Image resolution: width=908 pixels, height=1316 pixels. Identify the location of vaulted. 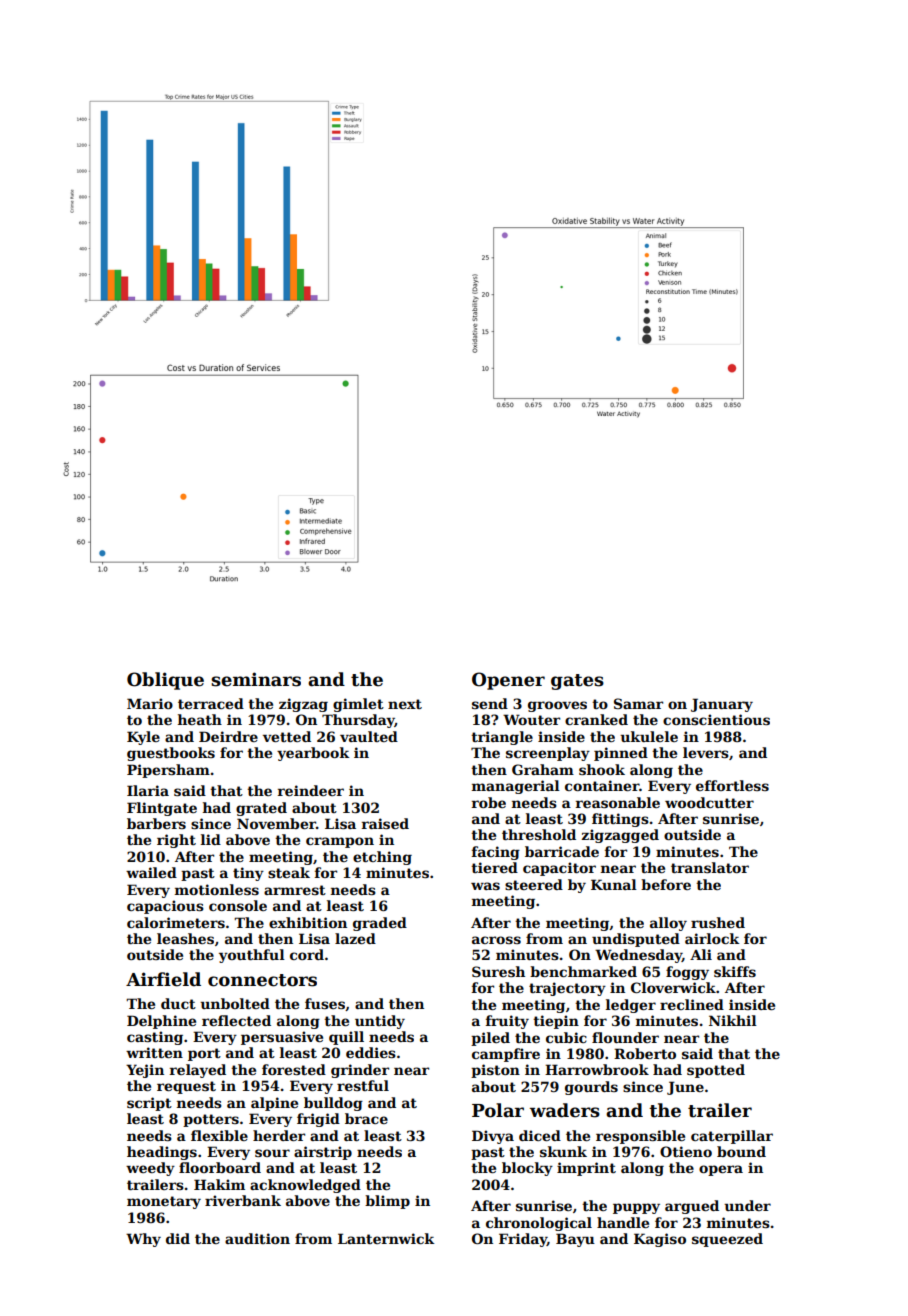
(369, 736).
